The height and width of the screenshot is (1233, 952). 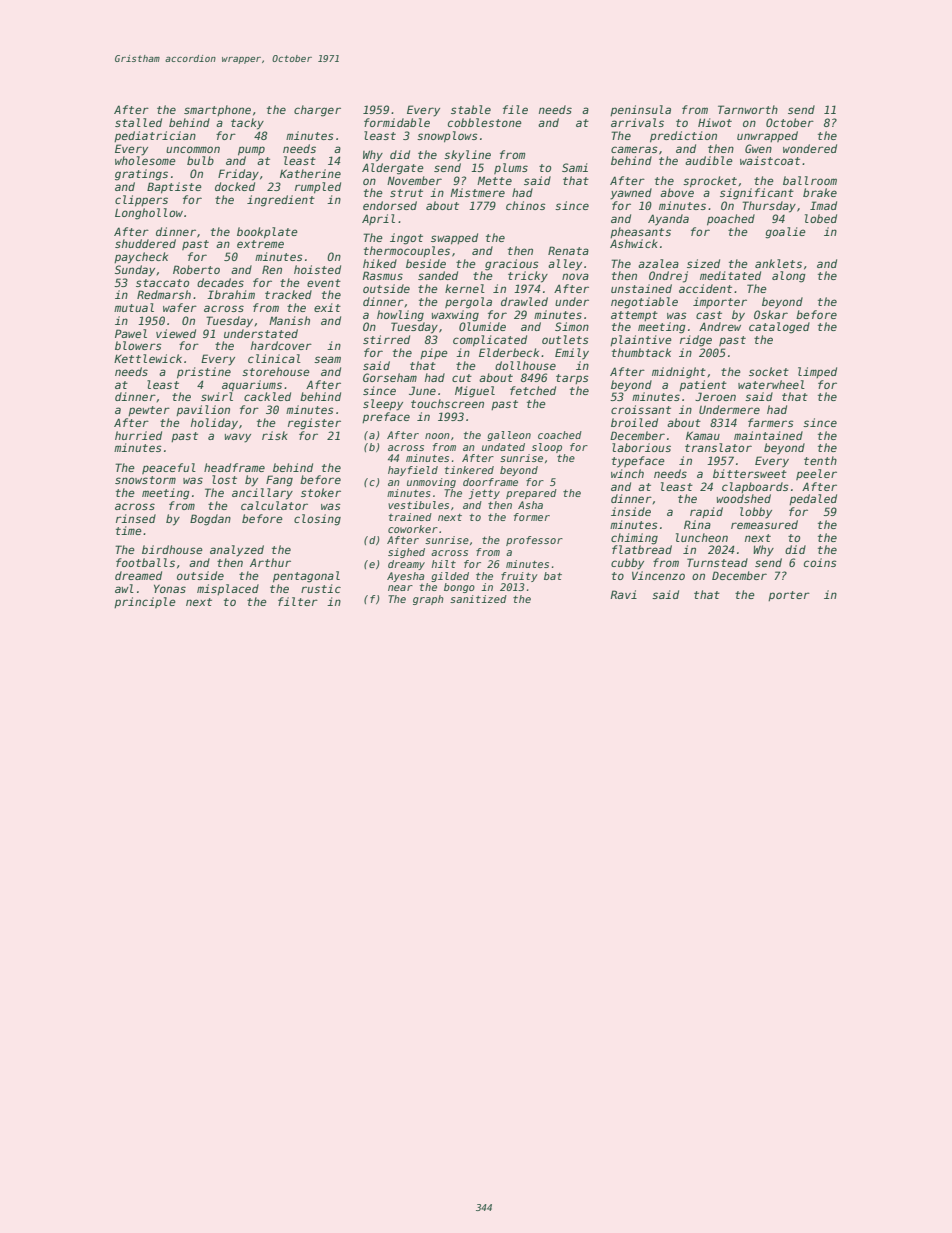 I want to click on snowstorm, so click(x=145, y=480).
